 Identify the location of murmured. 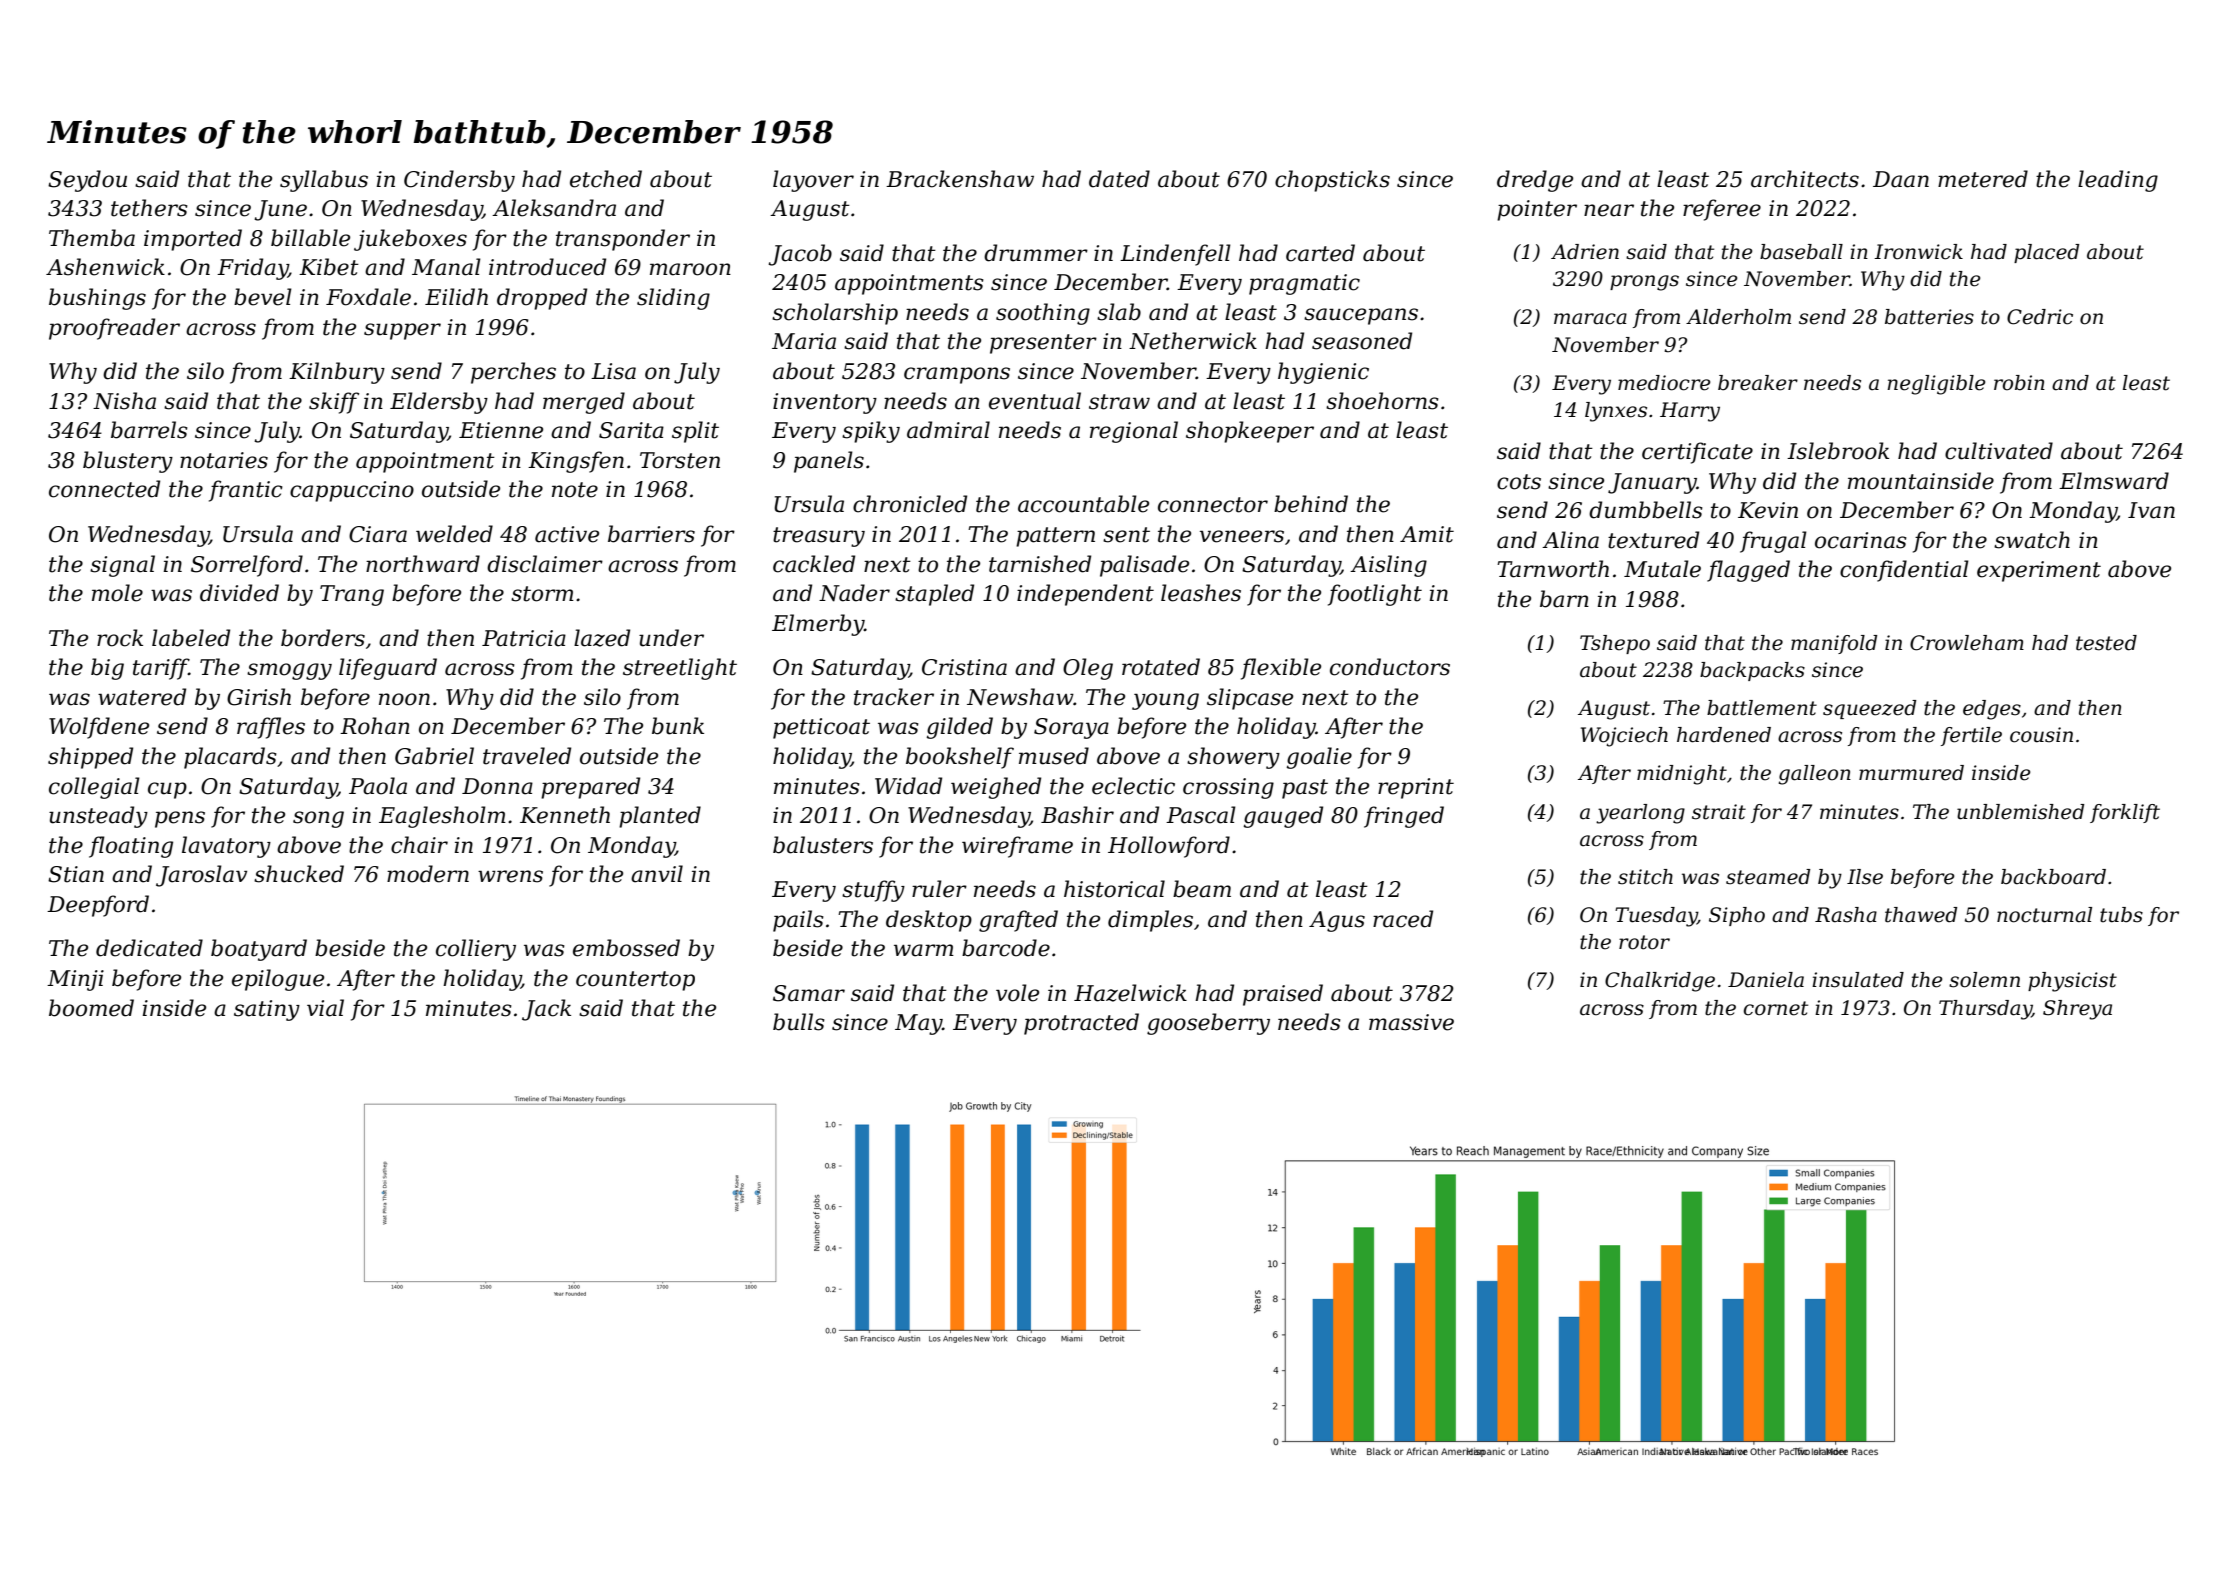
(1911, 773).
